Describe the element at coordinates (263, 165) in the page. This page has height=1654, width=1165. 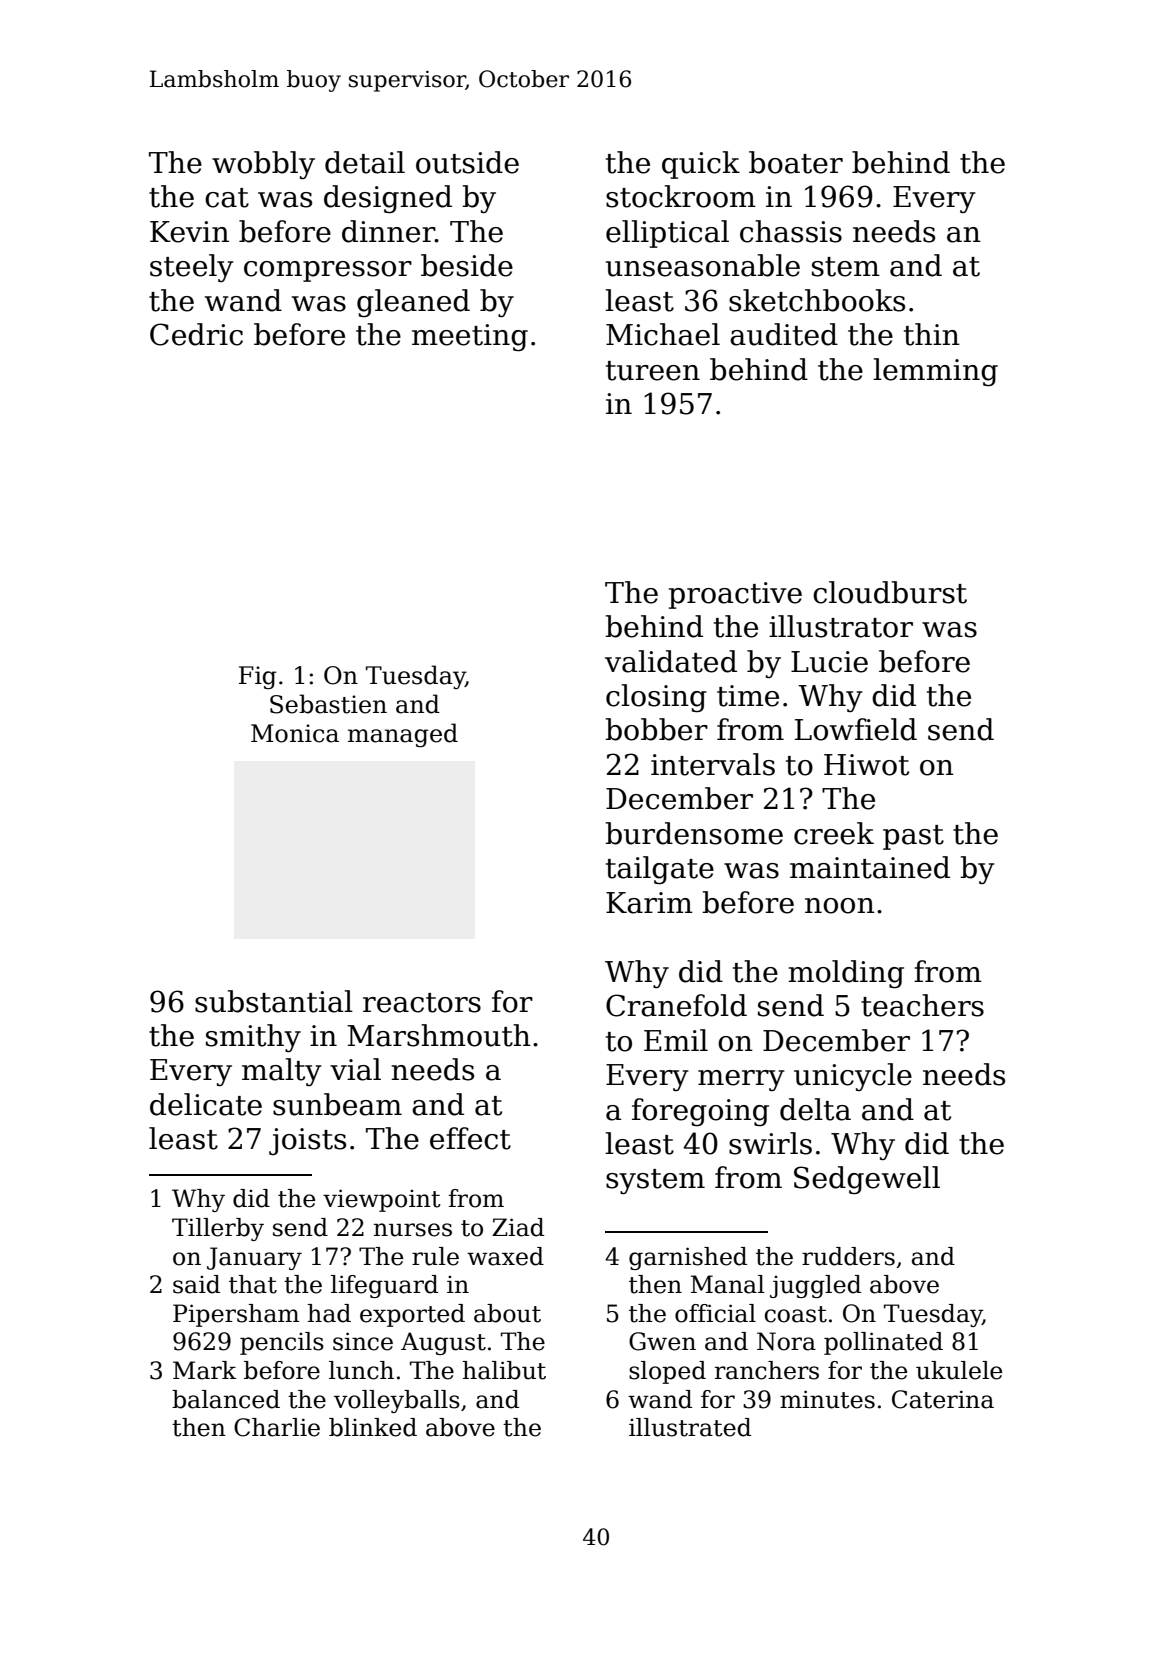
I see `wobbly` at that location.
